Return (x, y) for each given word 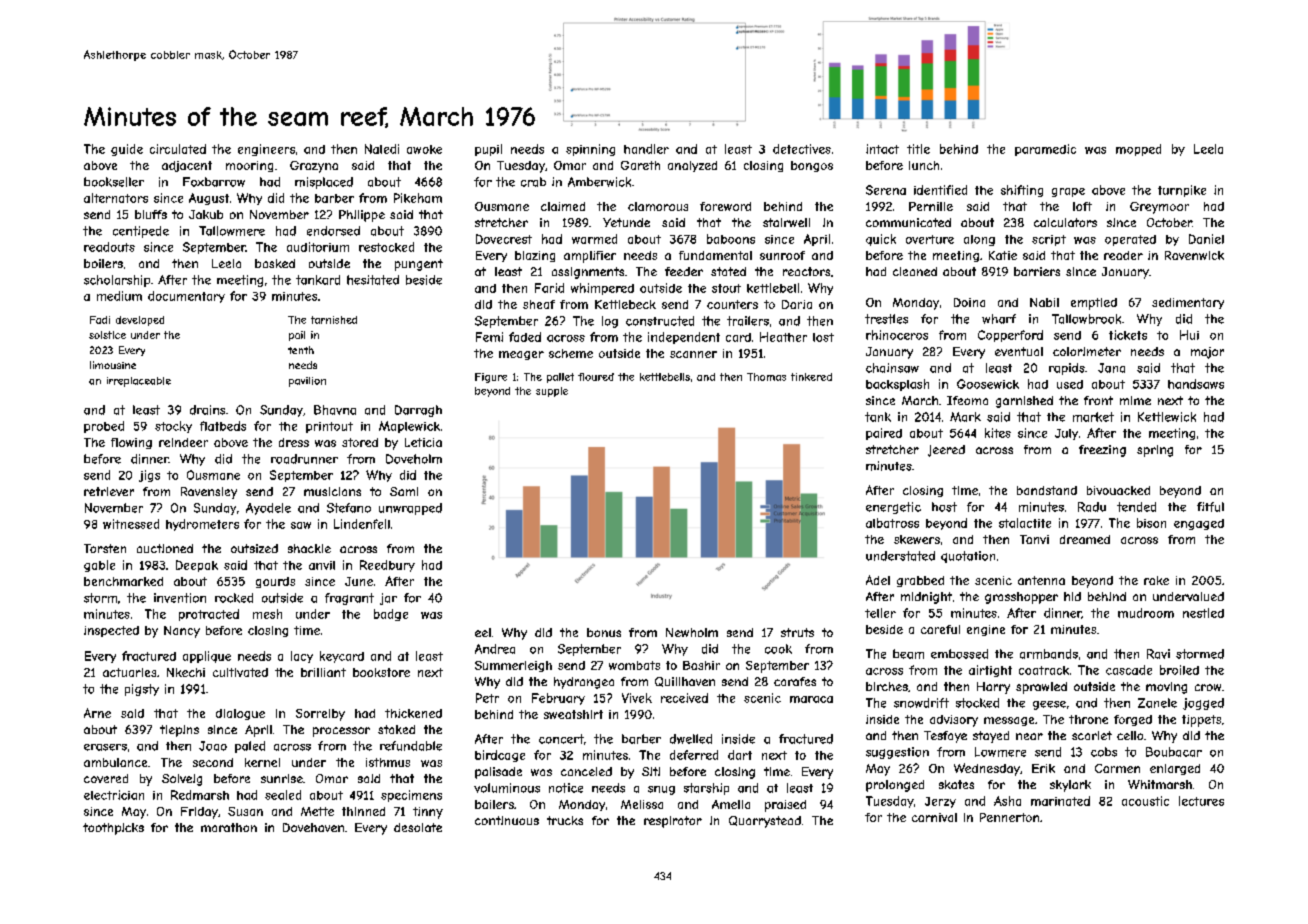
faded (525, 337)
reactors (806, 271)
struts (797, 632)
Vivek (637, 698)
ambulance (115, 762)
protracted (209, 615)
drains (207, 410)
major (1207, 353)
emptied (1094, 304)
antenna (1041, 580)
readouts (109, 247)
